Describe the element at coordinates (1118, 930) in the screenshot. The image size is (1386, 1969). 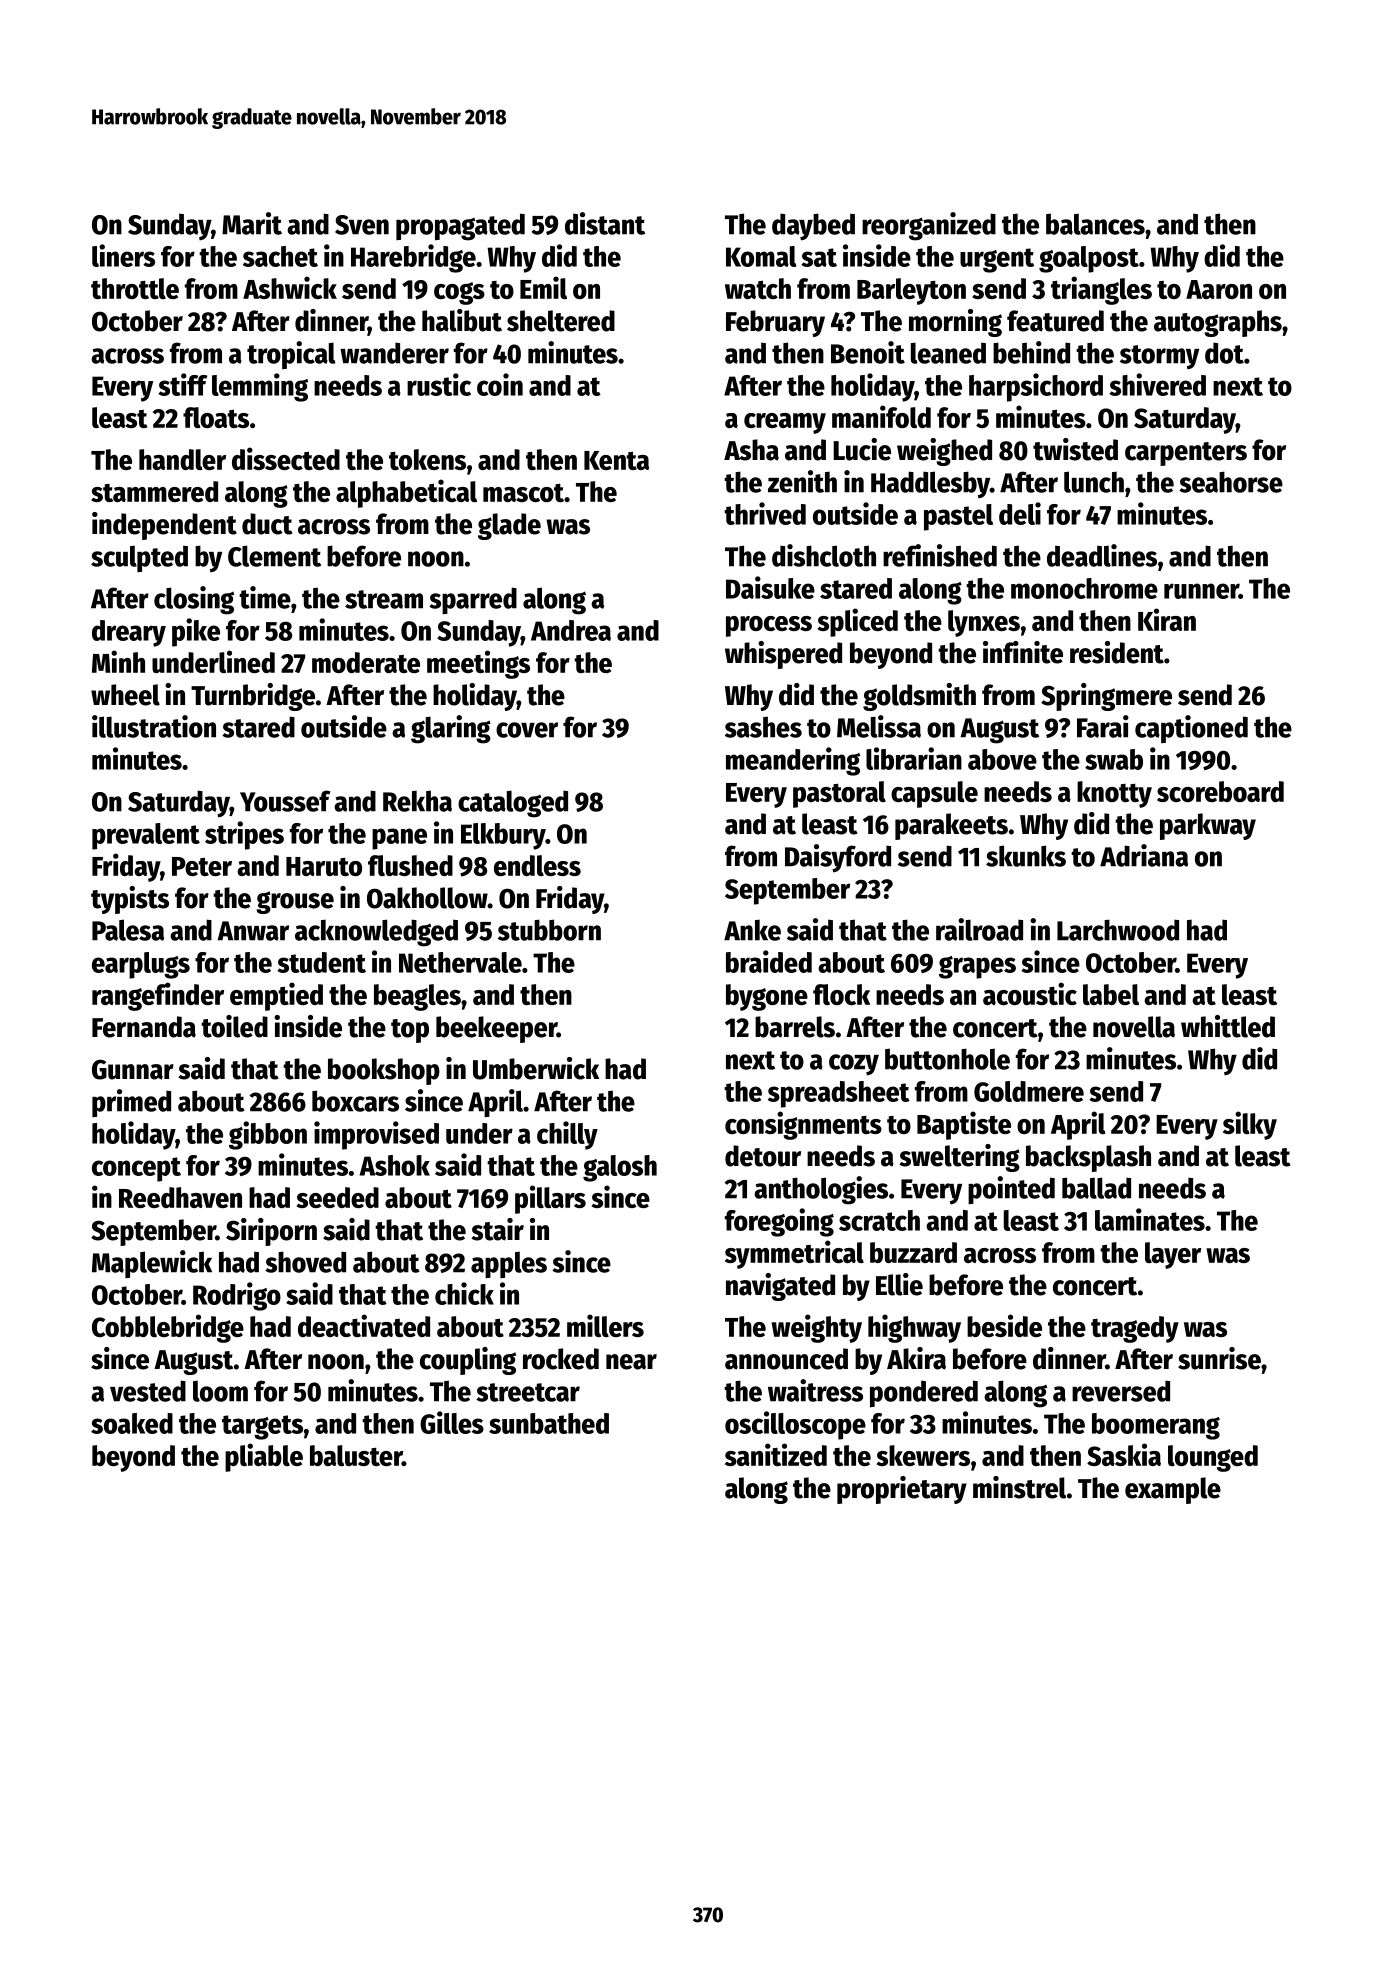
I see `Larchwood` at that location.
